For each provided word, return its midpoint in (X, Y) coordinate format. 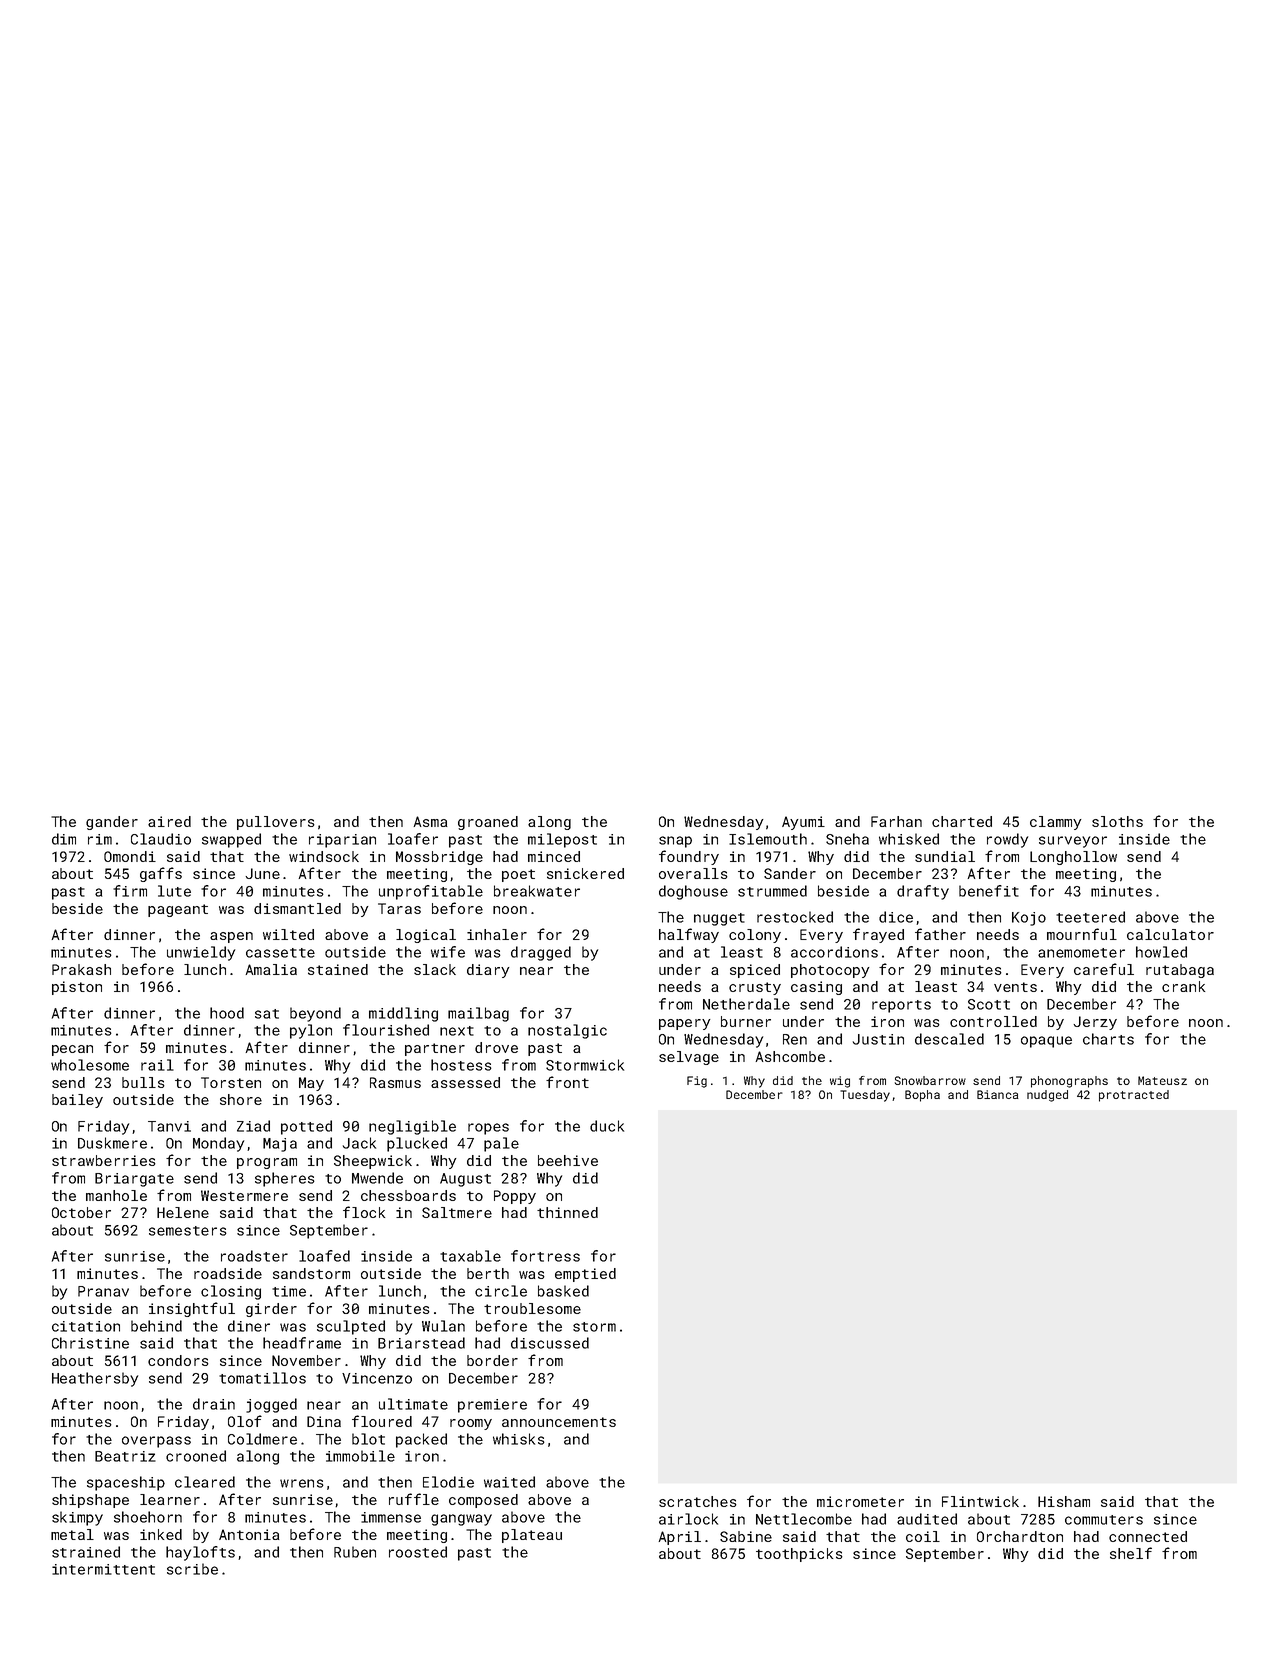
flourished (386, 1030)
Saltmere (457, 1212)
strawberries (104, 1160)
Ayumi (803, 823)
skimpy (77, 1518)
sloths (1117, 821)
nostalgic (567, 1031)
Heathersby (95, 1379)
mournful (1082, 934)
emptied (585, 1275)
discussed (550, 1343)
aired (169, 821)
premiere (492, 1406)
